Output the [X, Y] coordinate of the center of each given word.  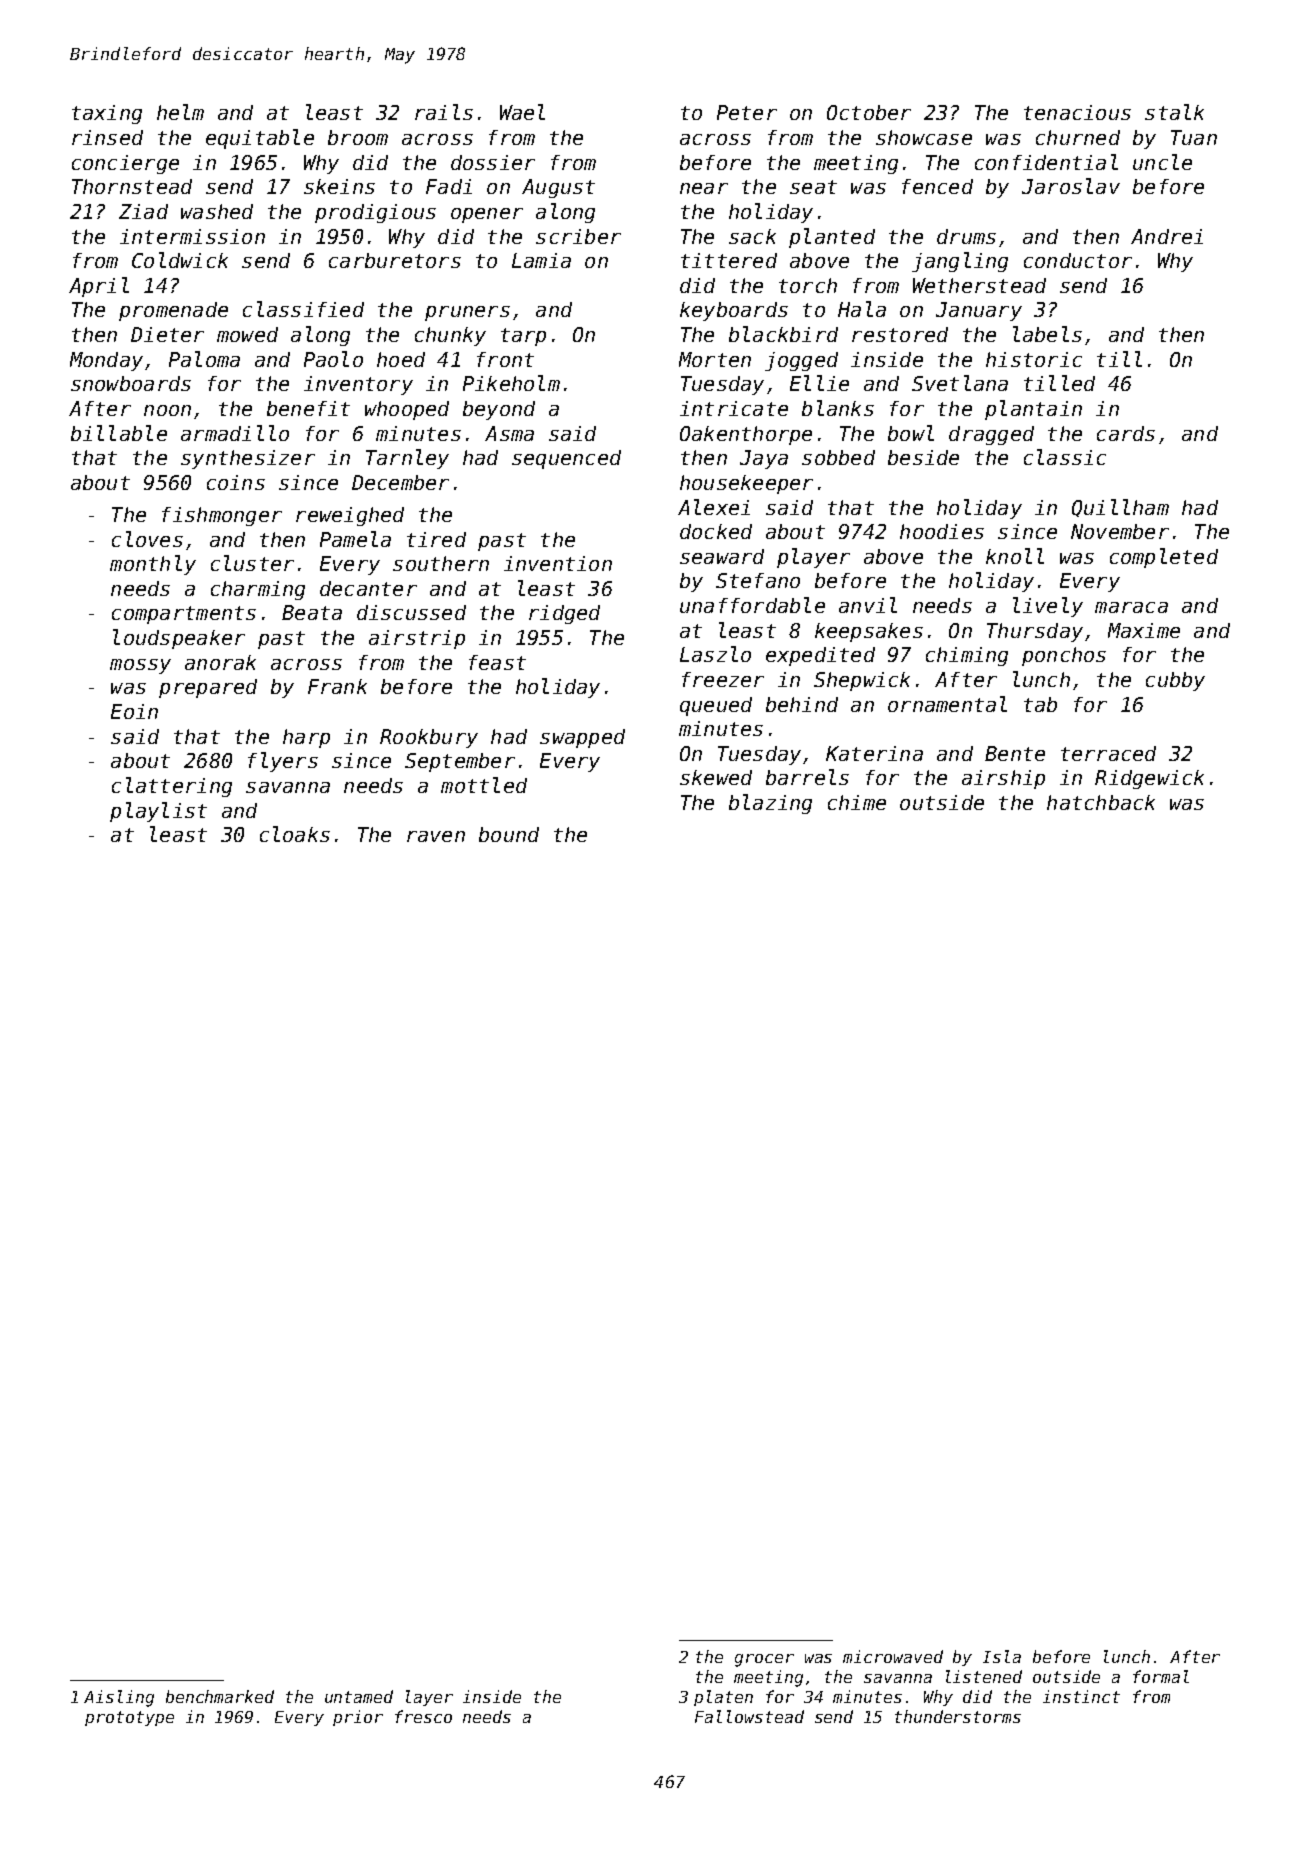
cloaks [295, 834]
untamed [359, 1696]
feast [497, 662]
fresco [423, 1716]
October [869, 112]
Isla [1002, 1656]
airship [1003, 779]
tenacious [1077, 112]
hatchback [1101, 802]
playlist [158, 812]
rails [444, 112]
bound [509, 834]
